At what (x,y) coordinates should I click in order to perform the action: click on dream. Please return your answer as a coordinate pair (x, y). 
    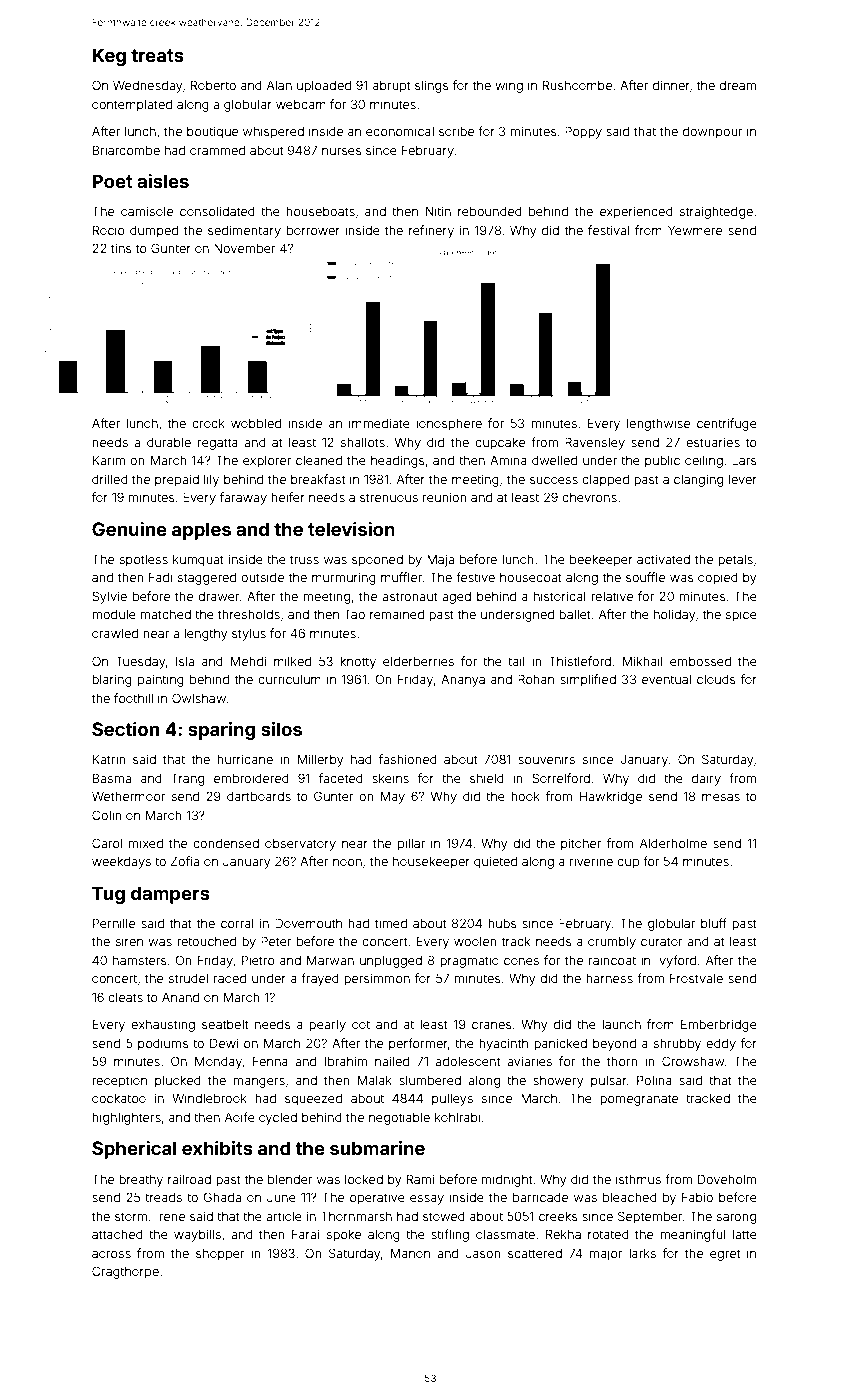
    Looking at the image, I should click on (737, 85).
